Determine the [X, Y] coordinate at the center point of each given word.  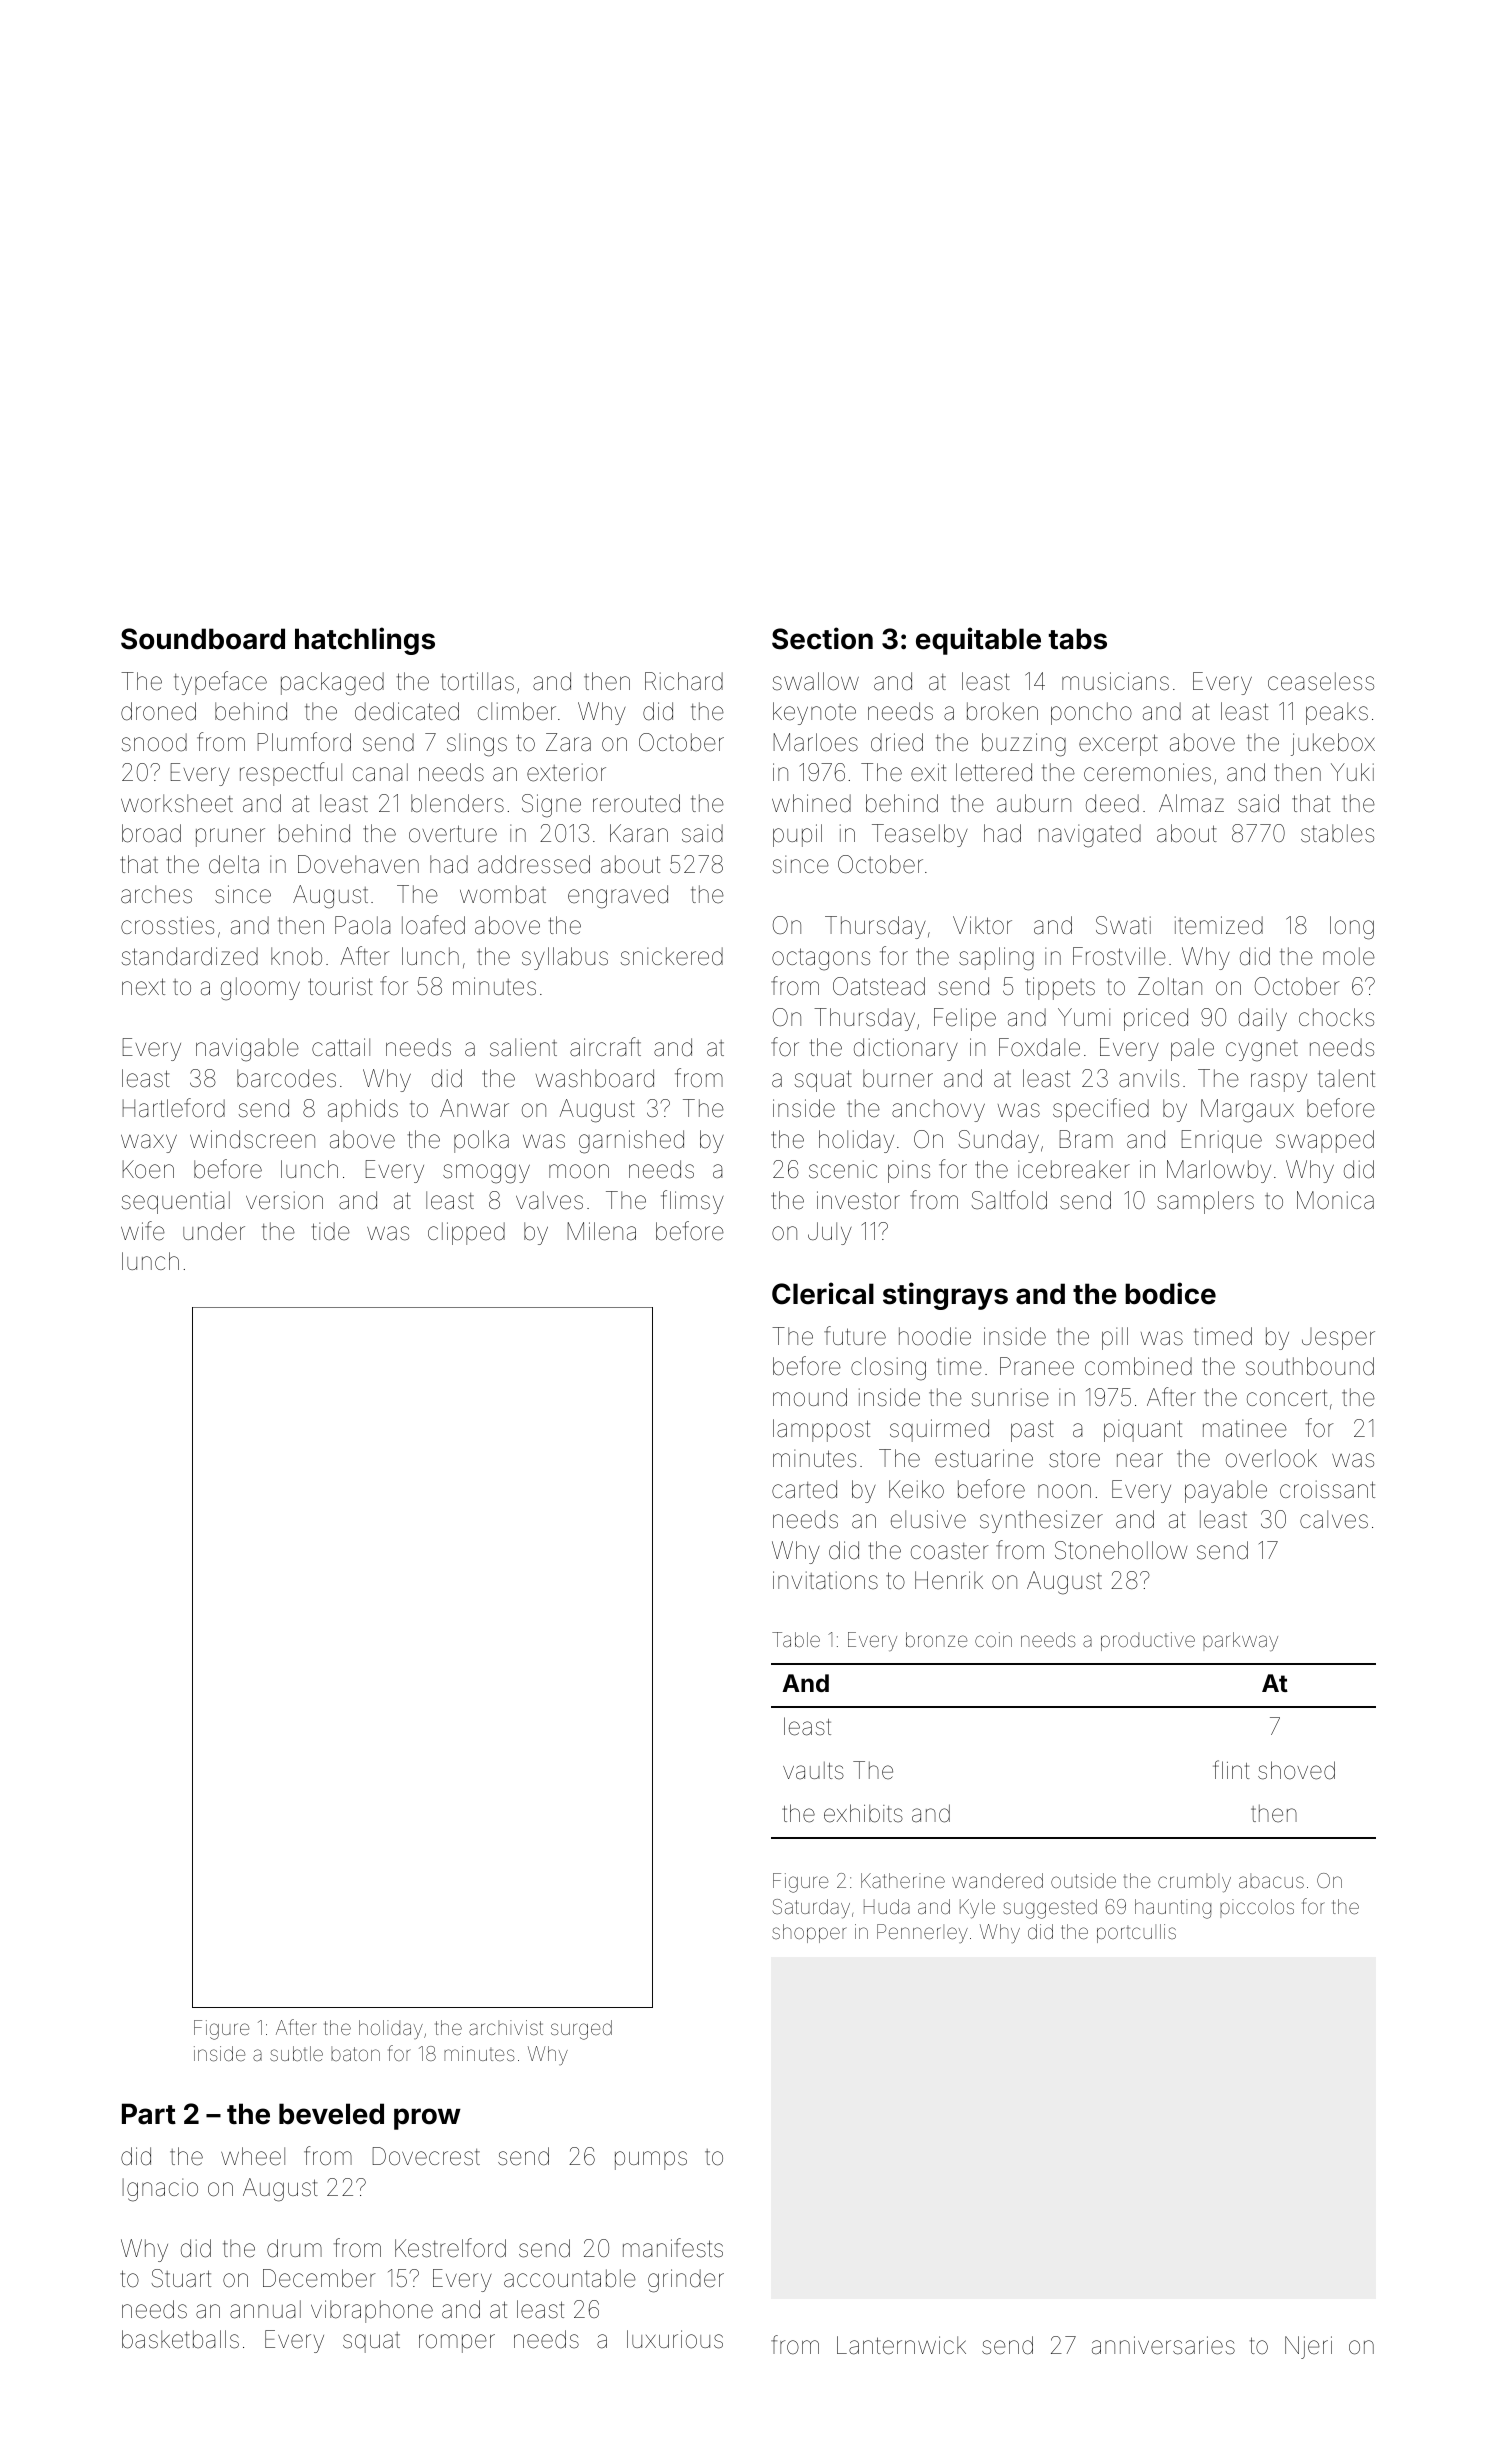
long [1352, 928]
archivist [506, 2027]
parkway [1240, 1641]
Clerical [823, 1293]
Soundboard [203, 639]
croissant [1327, 1489]
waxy [149, 1143]
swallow [816, 681]
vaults [813, 1771]
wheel [253, 2156]
